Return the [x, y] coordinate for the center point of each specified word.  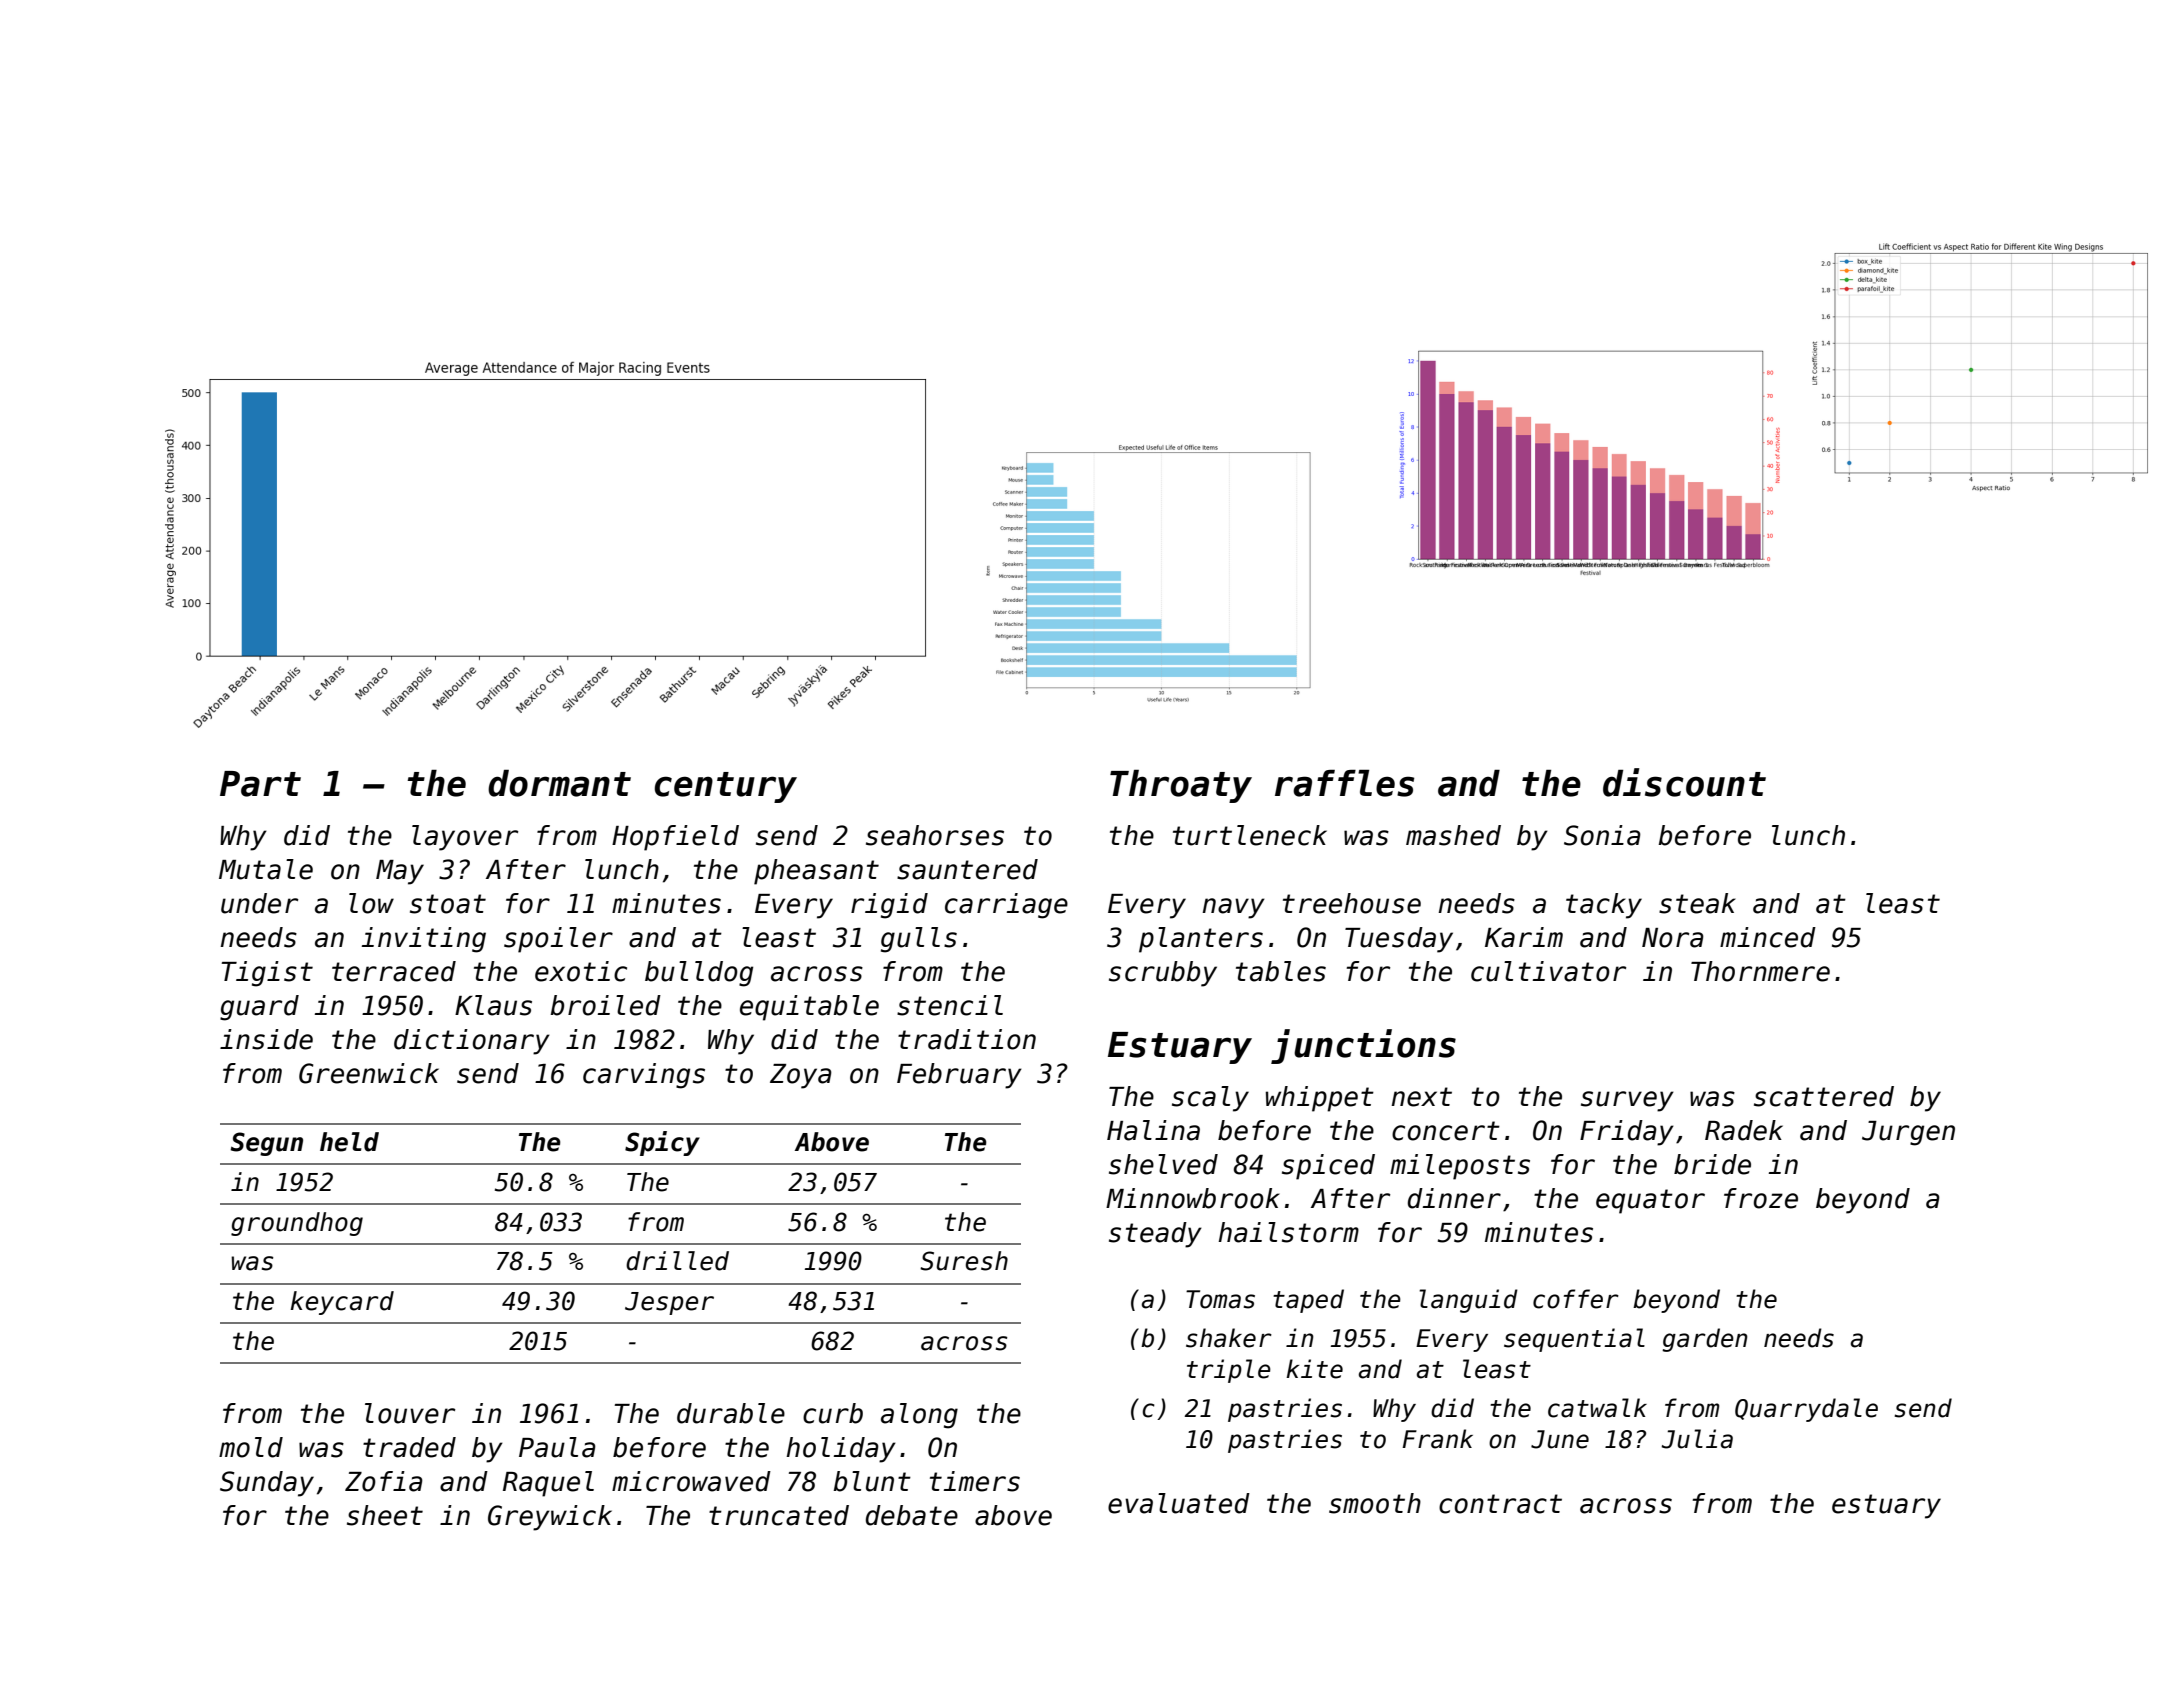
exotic [581, 971]
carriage [1006, 906]
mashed [1453, 835]
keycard [342, 1303]
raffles [1344, 783]
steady [1155, 1235]
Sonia [1602, 835]
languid [1468, 1301]
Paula [557, 1447]
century [725, 787]
